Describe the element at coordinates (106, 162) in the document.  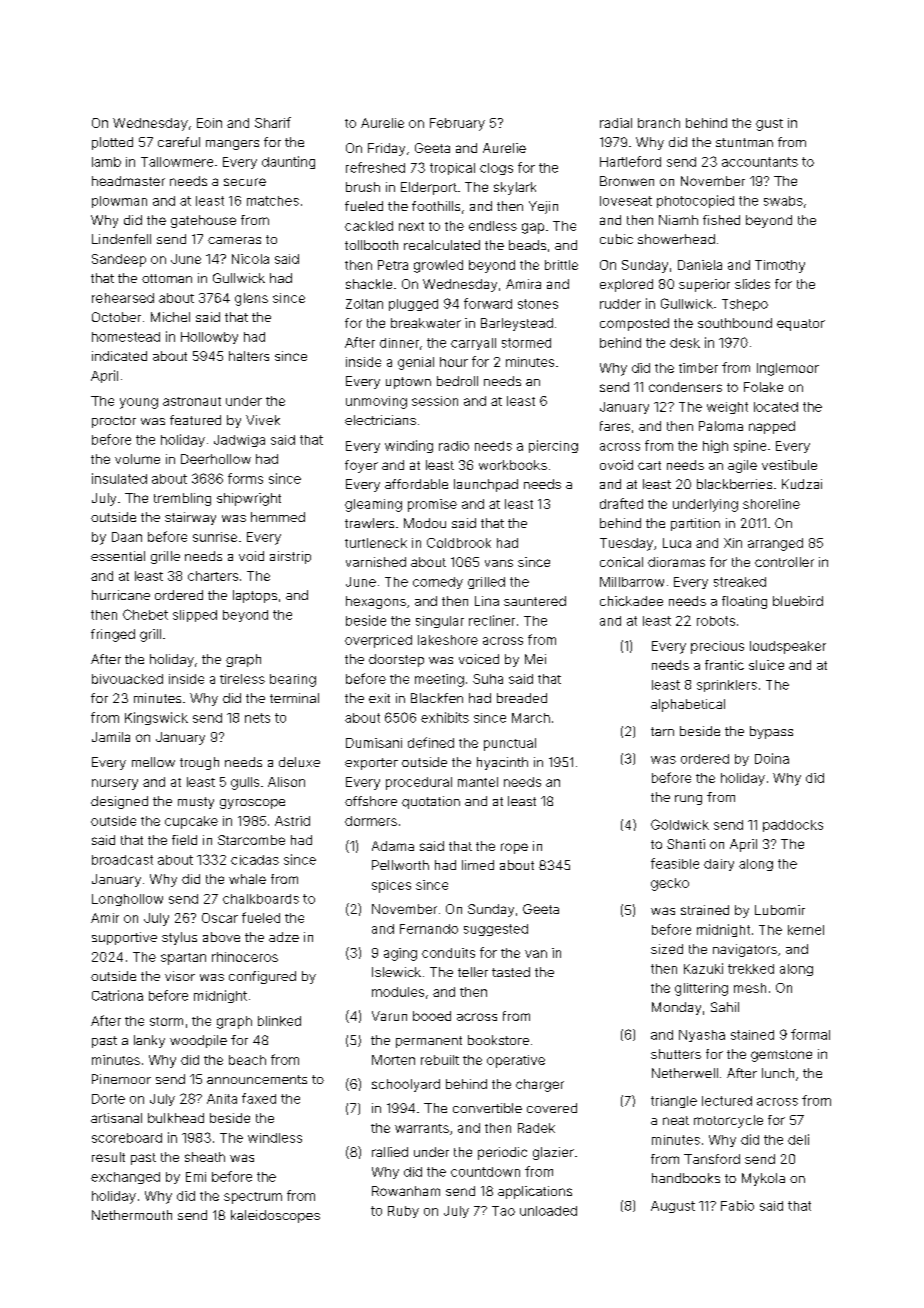
I see `lamb` at that location.
